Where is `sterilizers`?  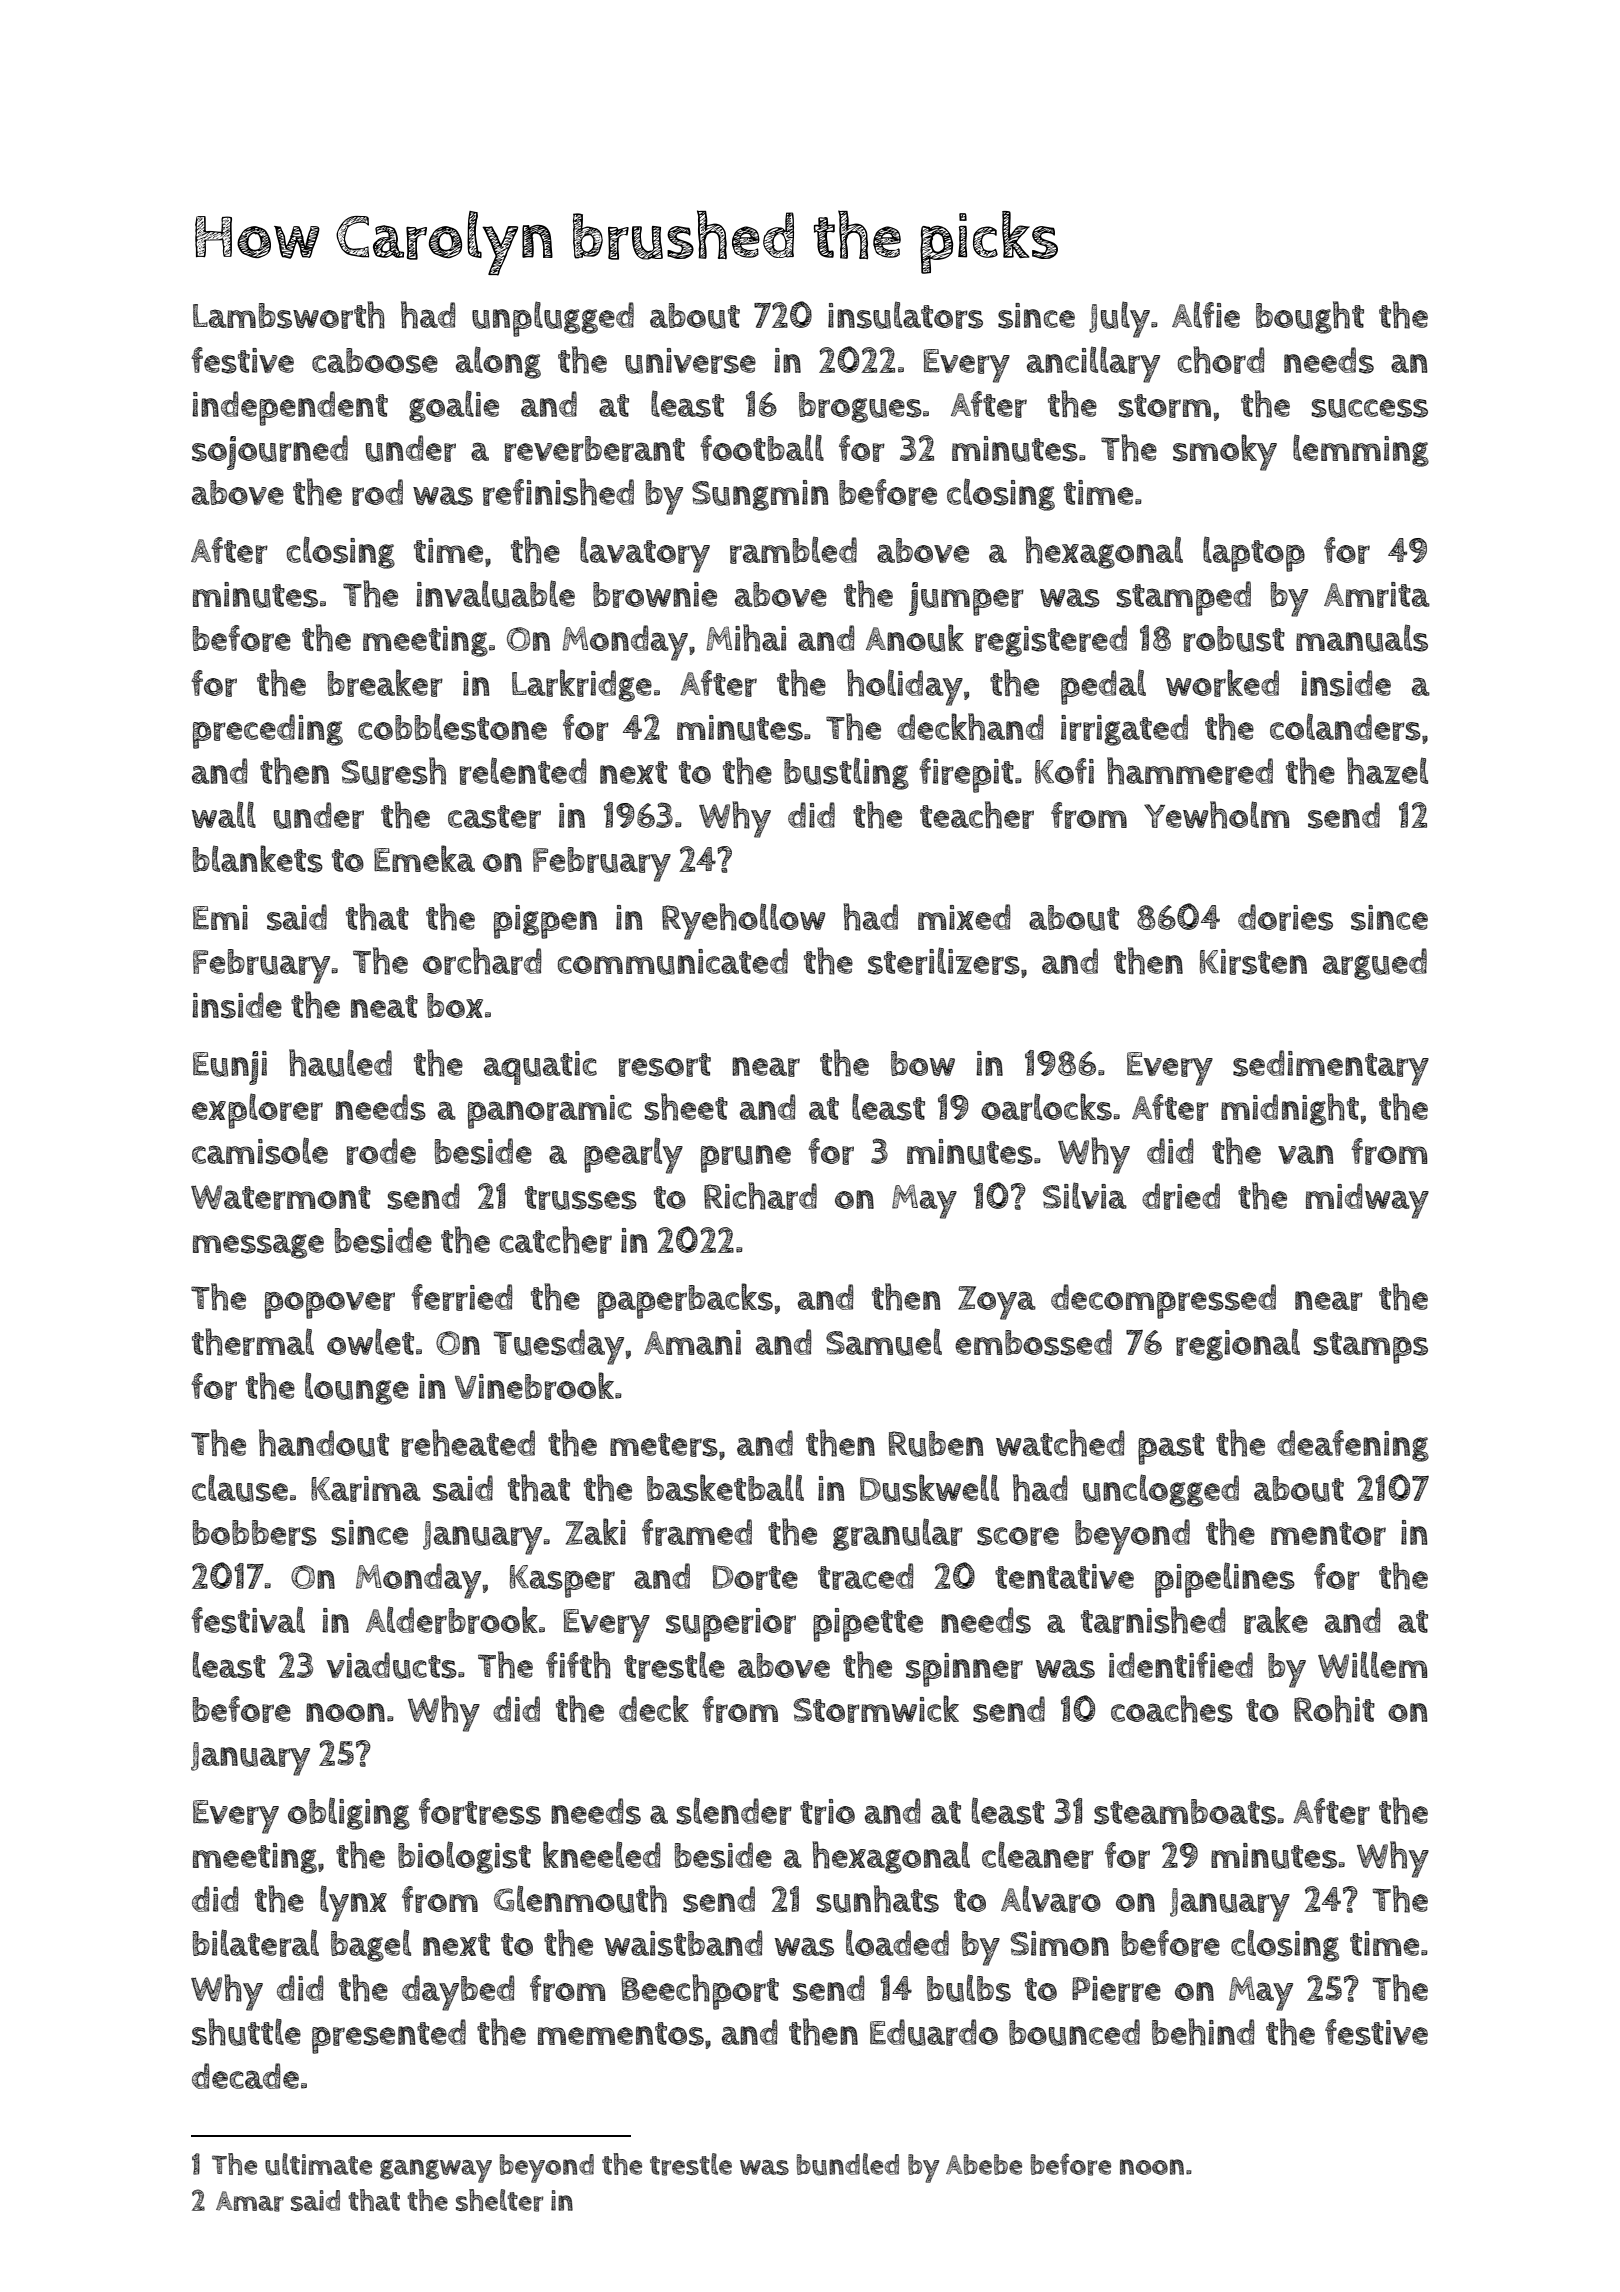
sterilizers is located at coordinates (944, 961).
